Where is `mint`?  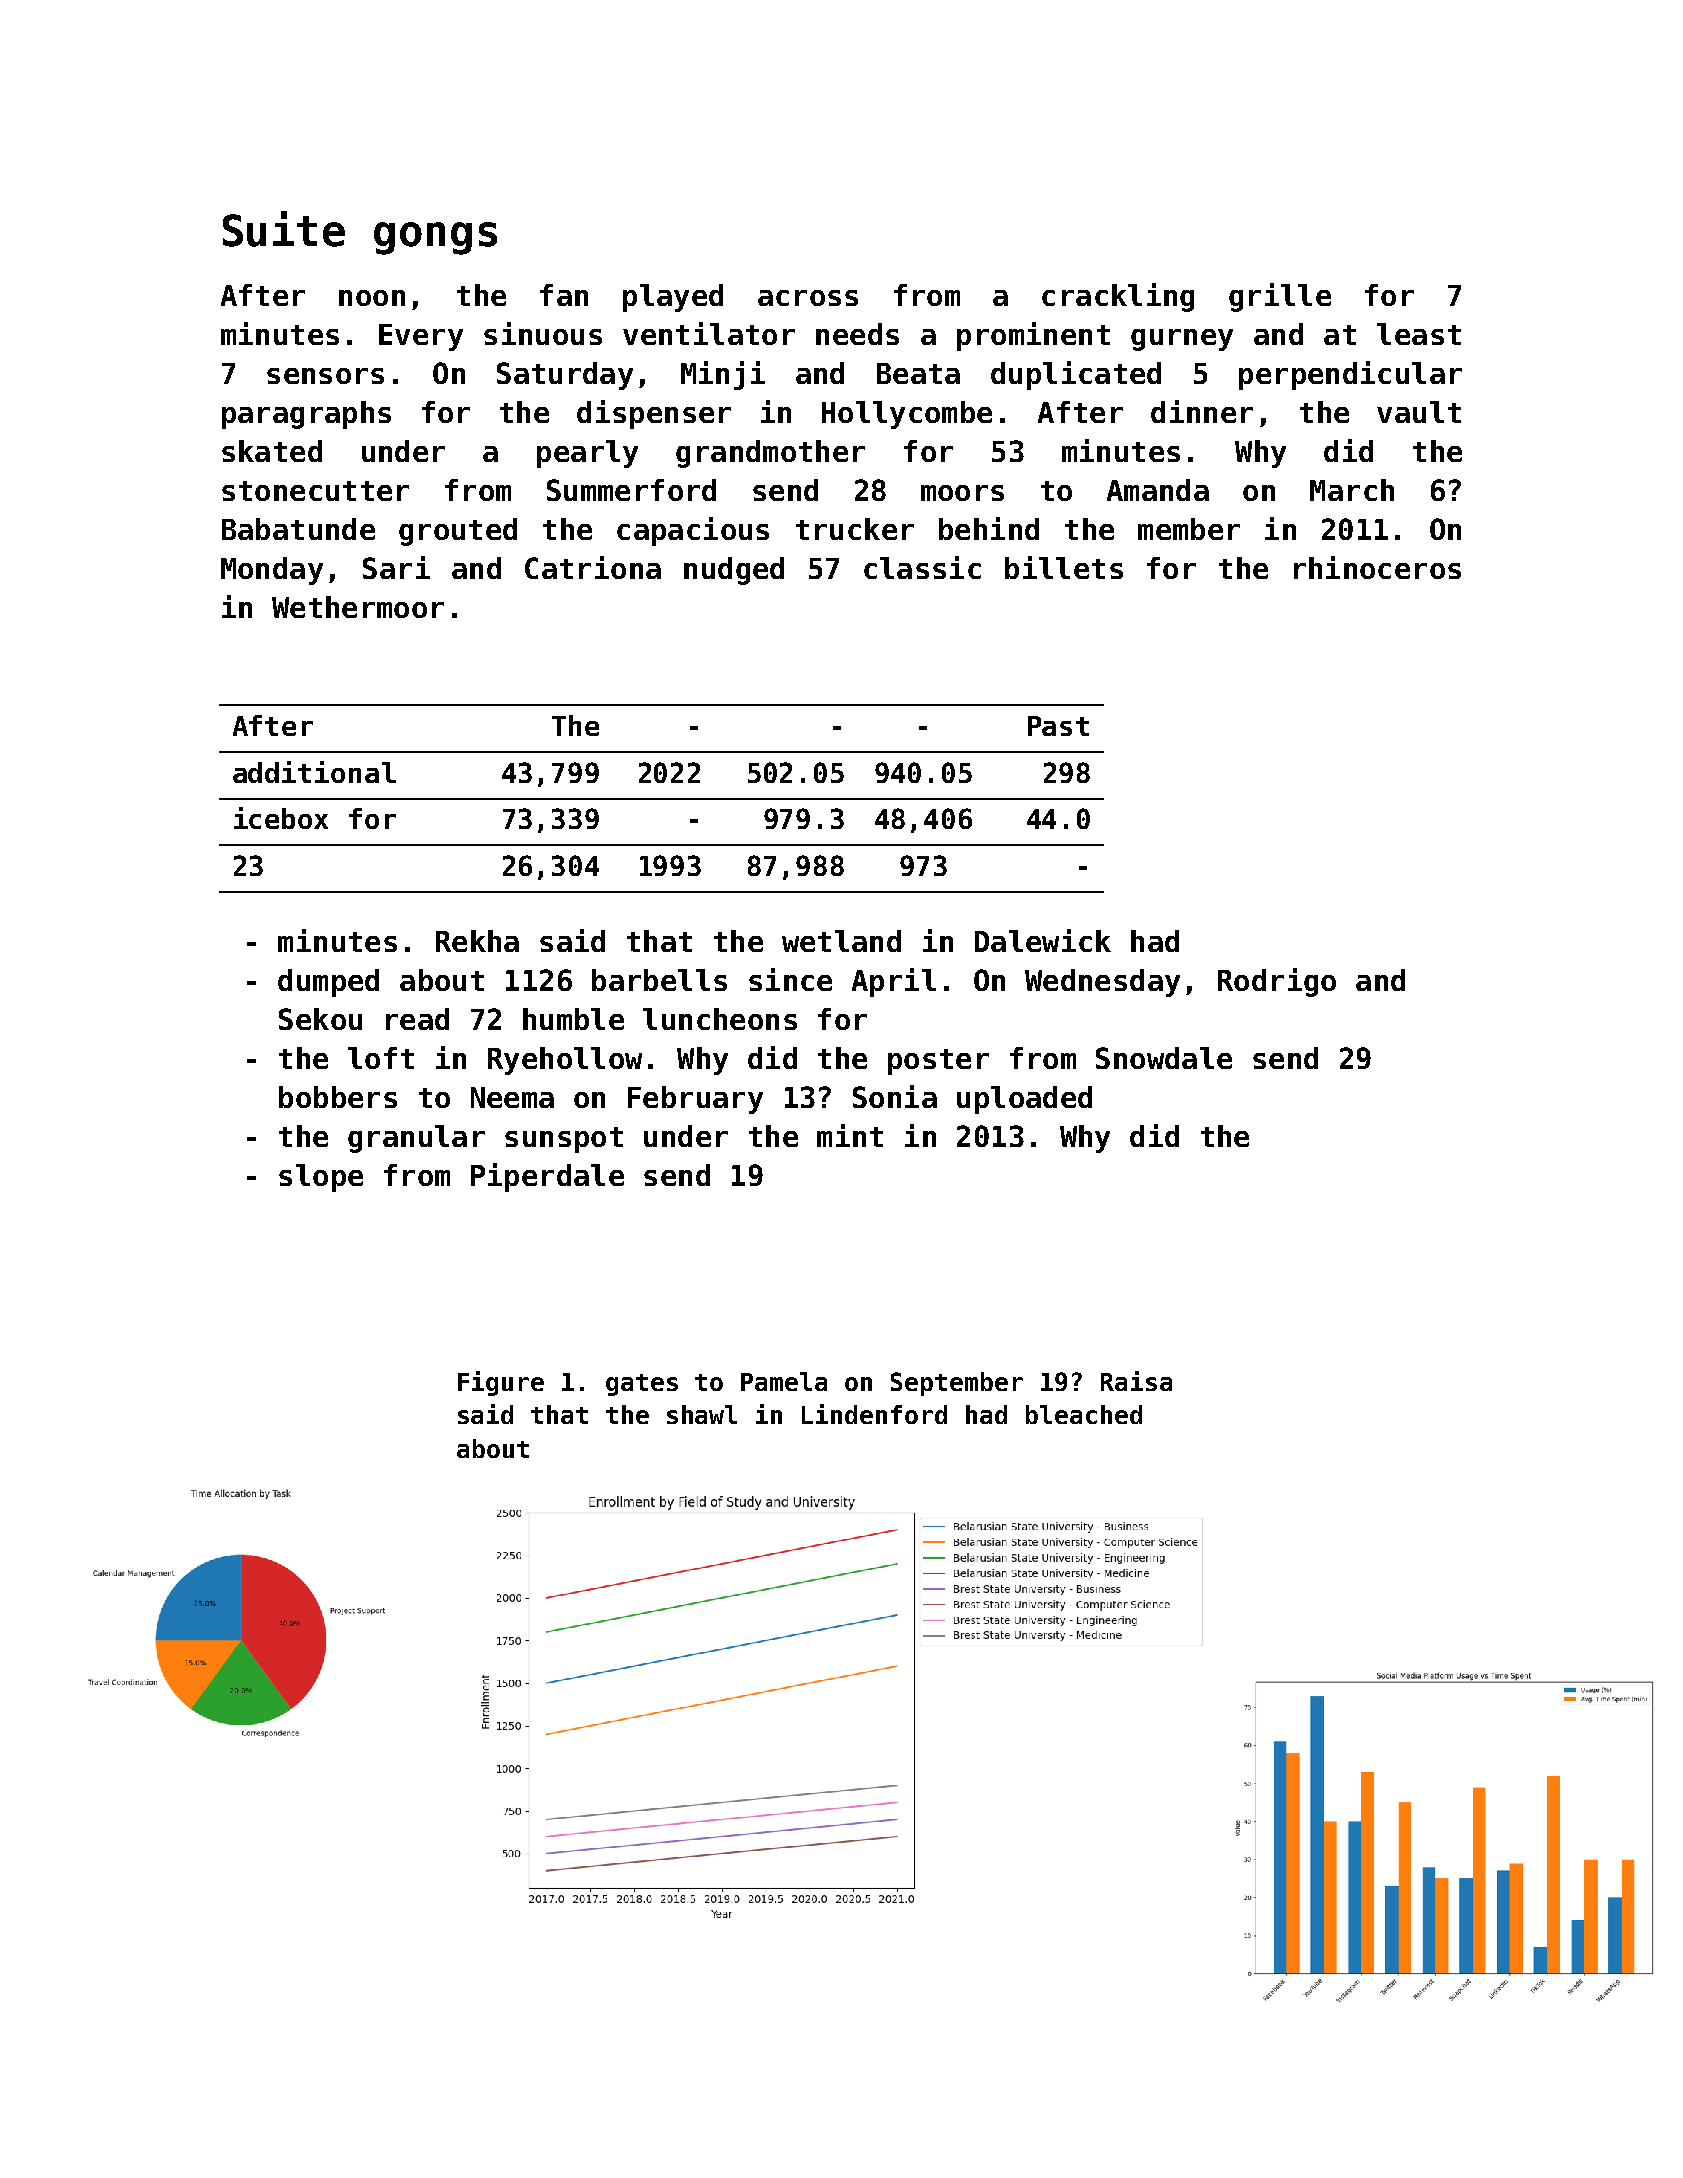 mint is located at coordinates (850, 1135).
